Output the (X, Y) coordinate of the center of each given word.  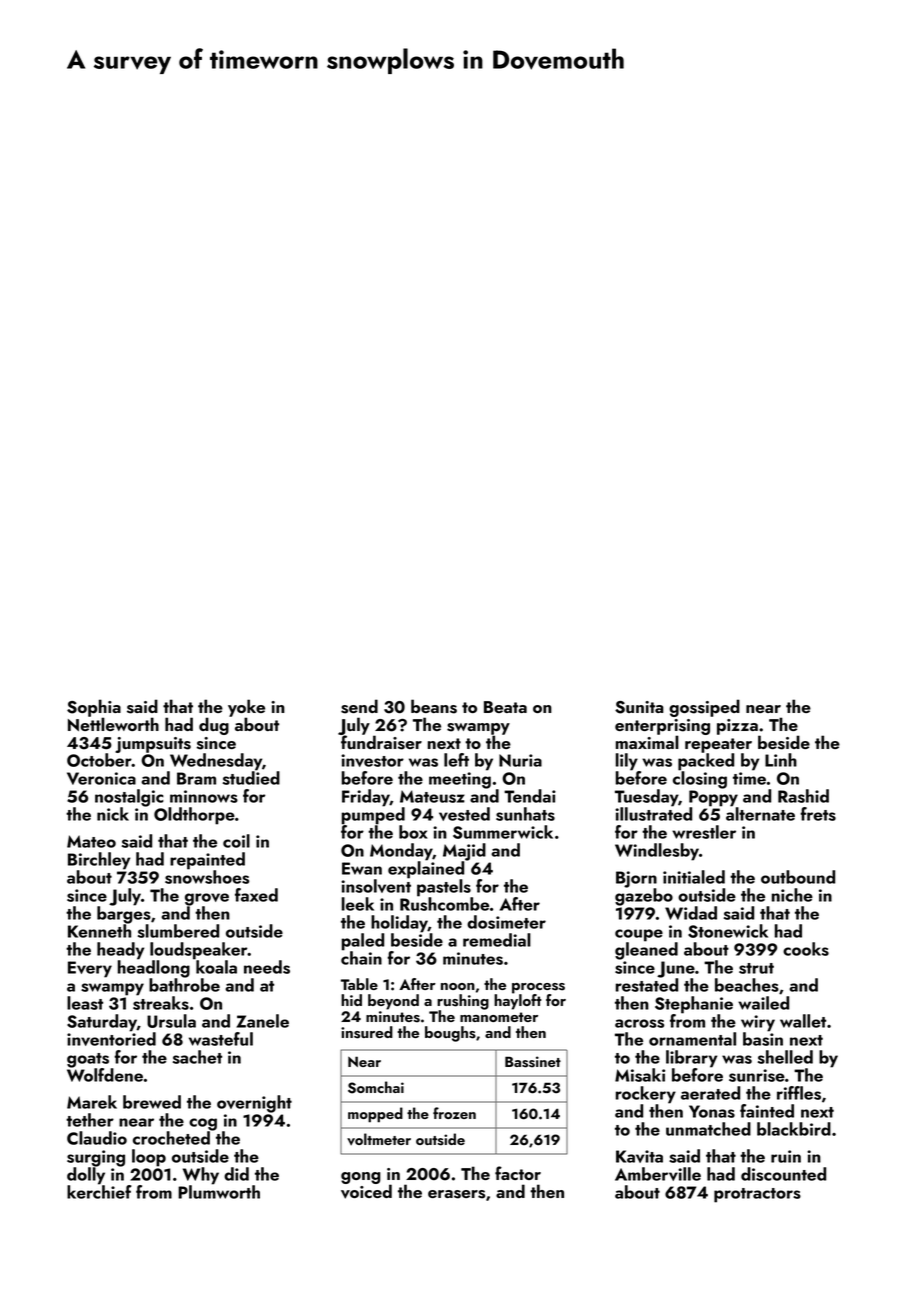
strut (756, 968)
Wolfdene (105, 1075)
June (676, 969)
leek (358, 904)
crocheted (171, 1138)
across (639, 1023)
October (99, 760)
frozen (454, 1113)
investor (372, 760)
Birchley (99, 861)
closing (700, 780)
